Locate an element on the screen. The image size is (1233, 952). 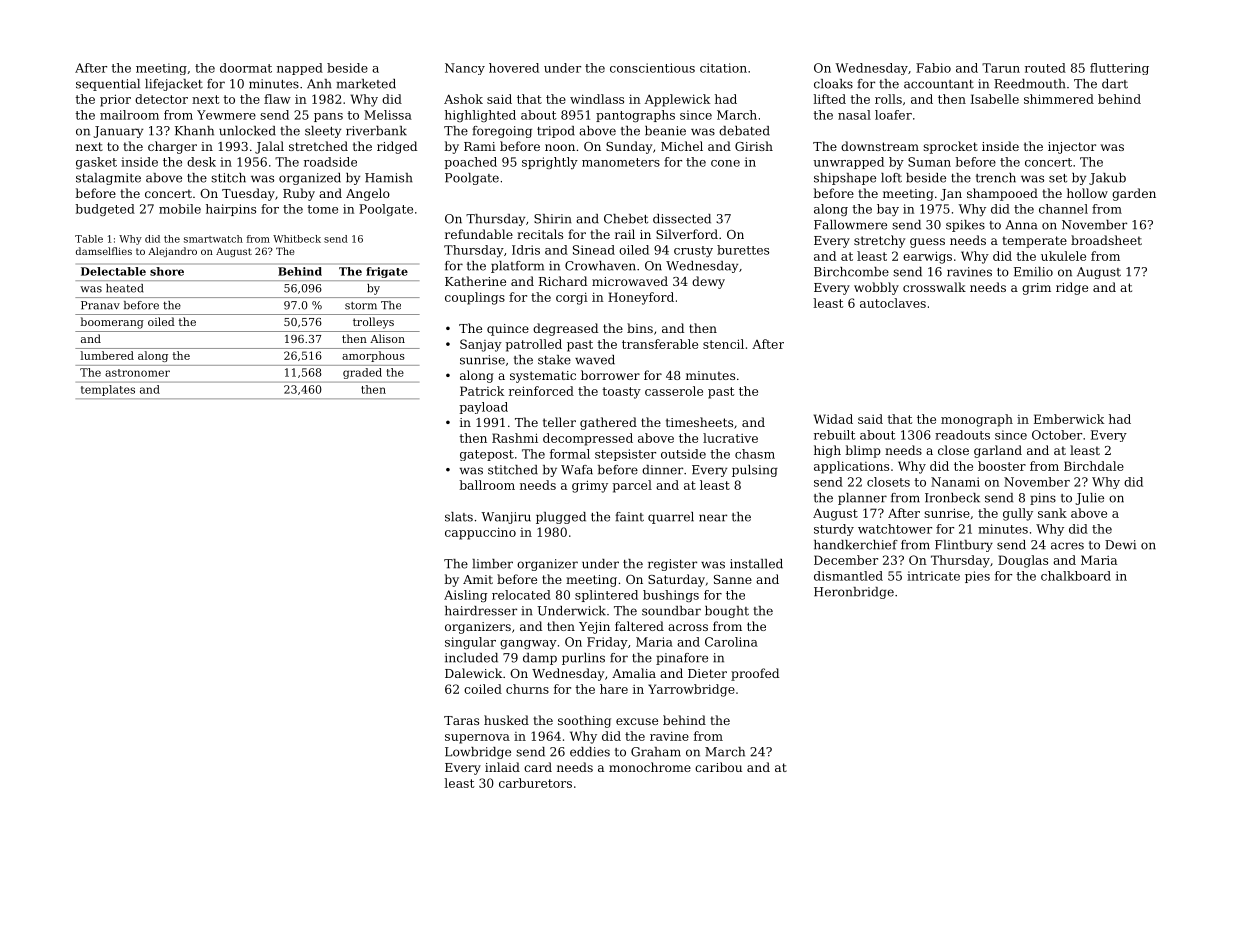
dinner is located at coordinates (662, 470).
